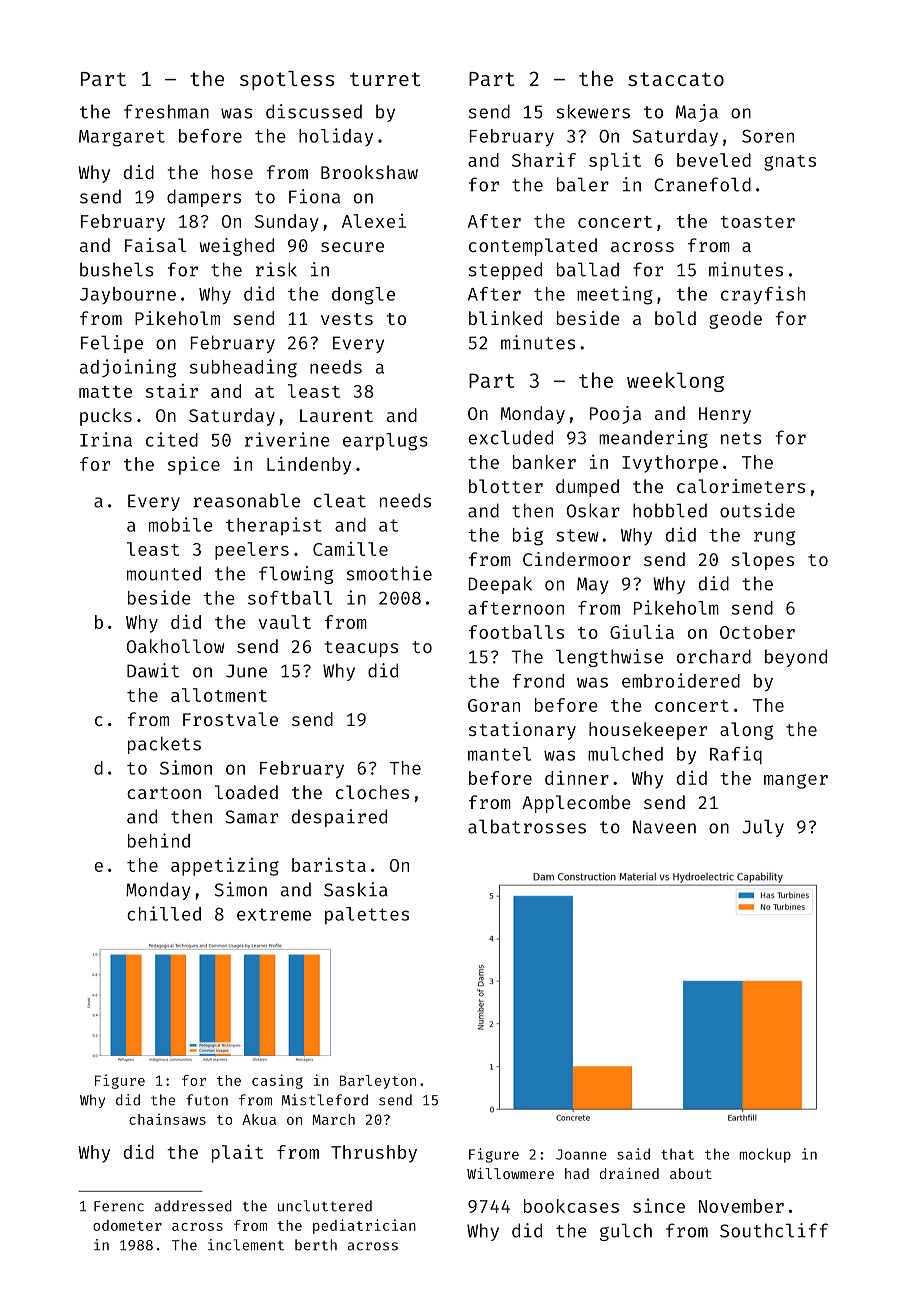 Image resolution: width=908 pixels, height=1316 pixels. Describe the element at coordinates (725, 415) in the screenshot. I see `Henry` at that location.
